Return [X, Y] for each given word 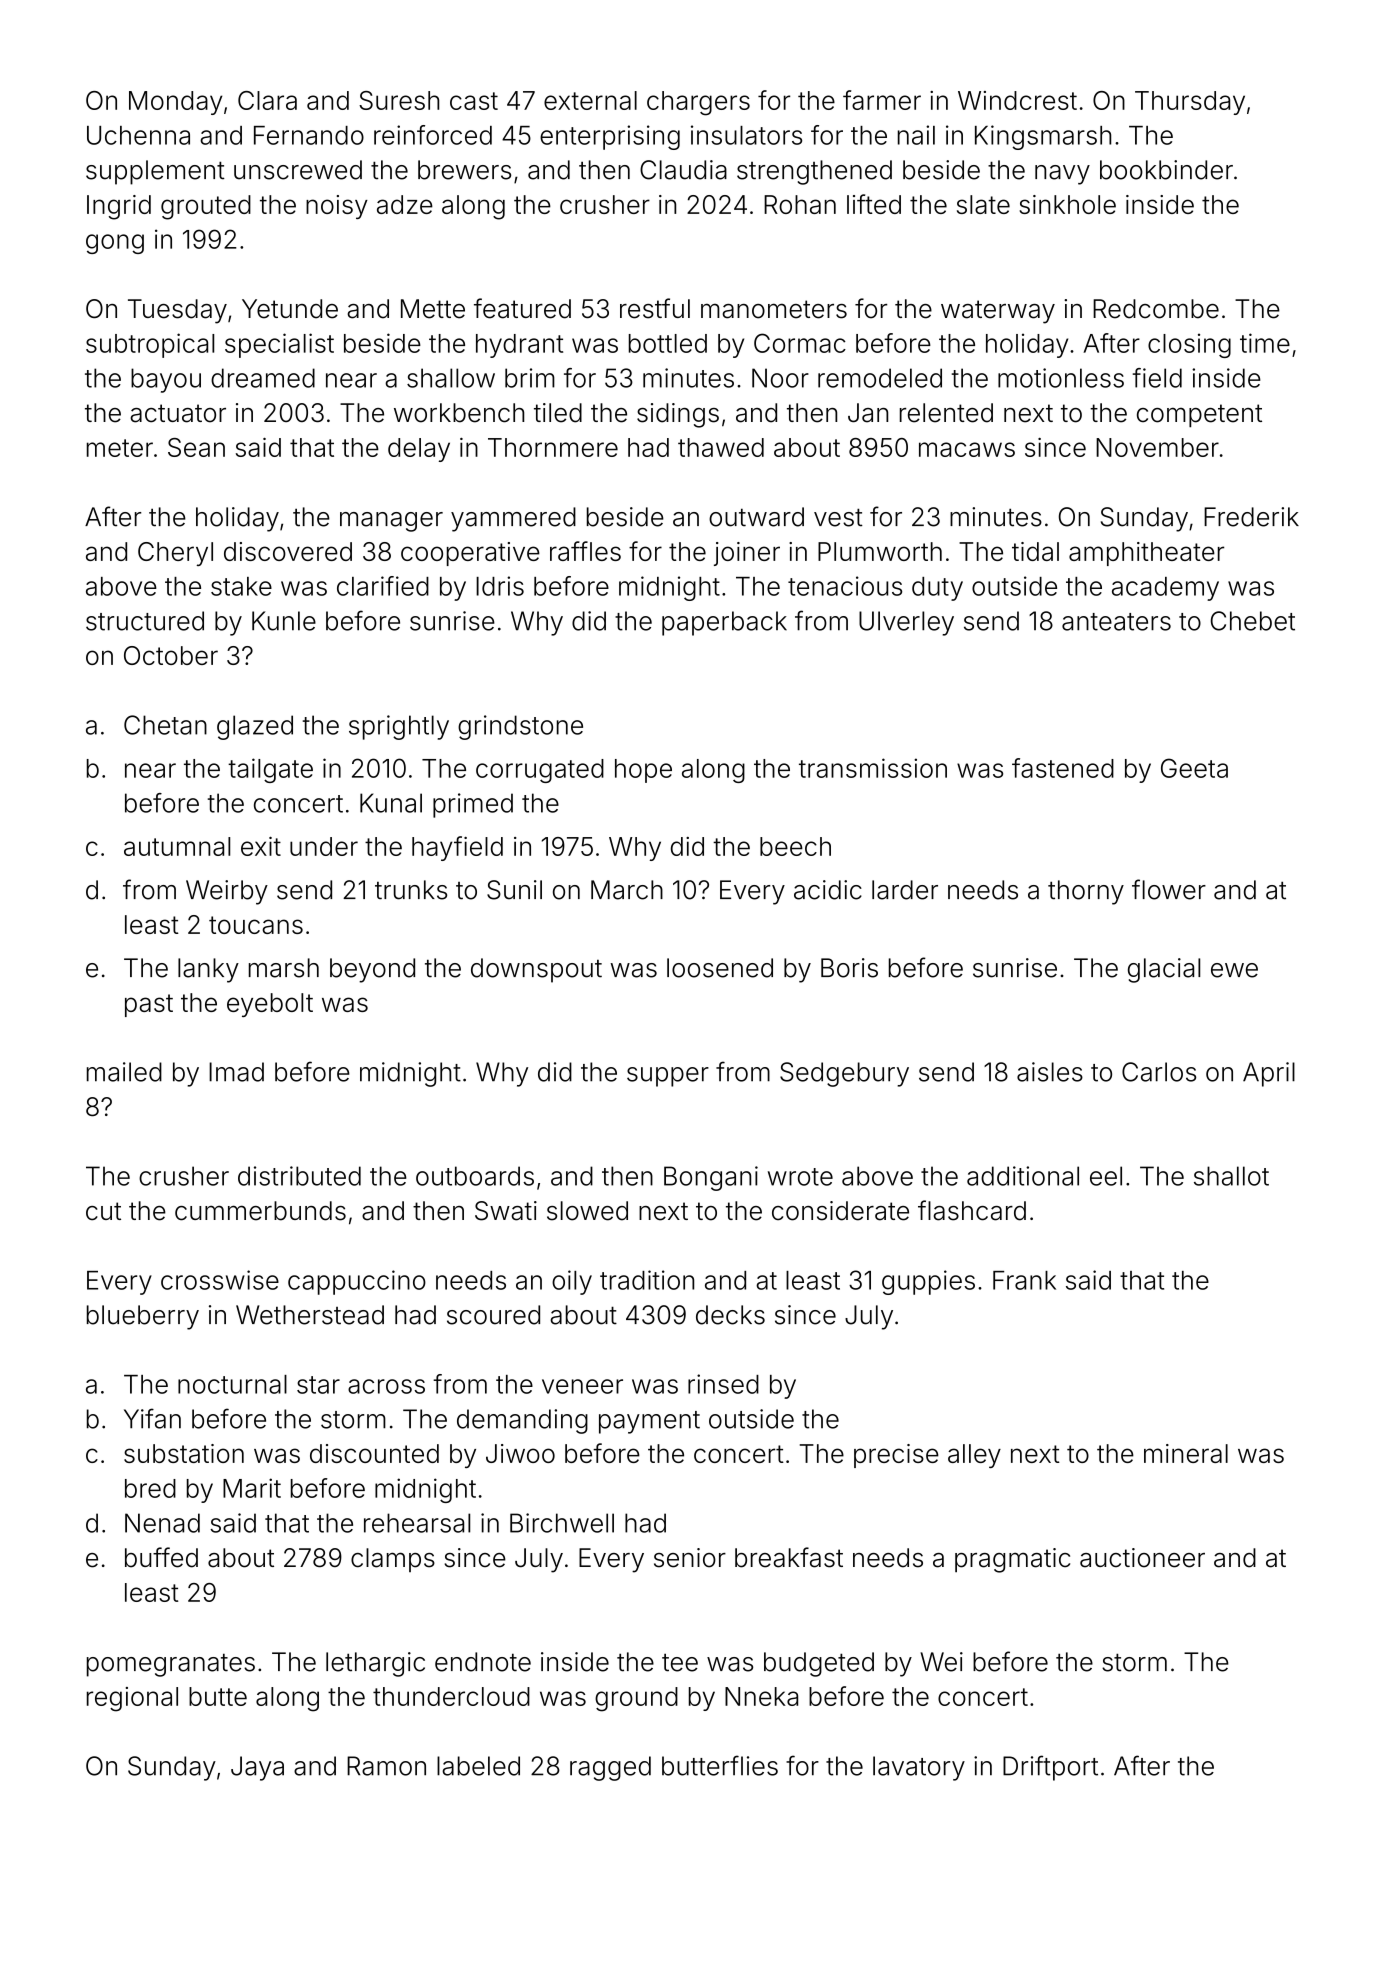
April [1269, 1074]
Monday [175, 103]
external [590, 100]
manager [391, 522]
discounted [374, 1453]
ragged [610, 1768]
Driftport [1050, 1768]
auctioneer [1142, 1558]
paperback [724, 623]
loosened [720, 968]
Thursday [1190, 103]
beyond [372, 970]
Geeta [1194, 768]
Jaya [257, 1768]
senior [690, 1558]
